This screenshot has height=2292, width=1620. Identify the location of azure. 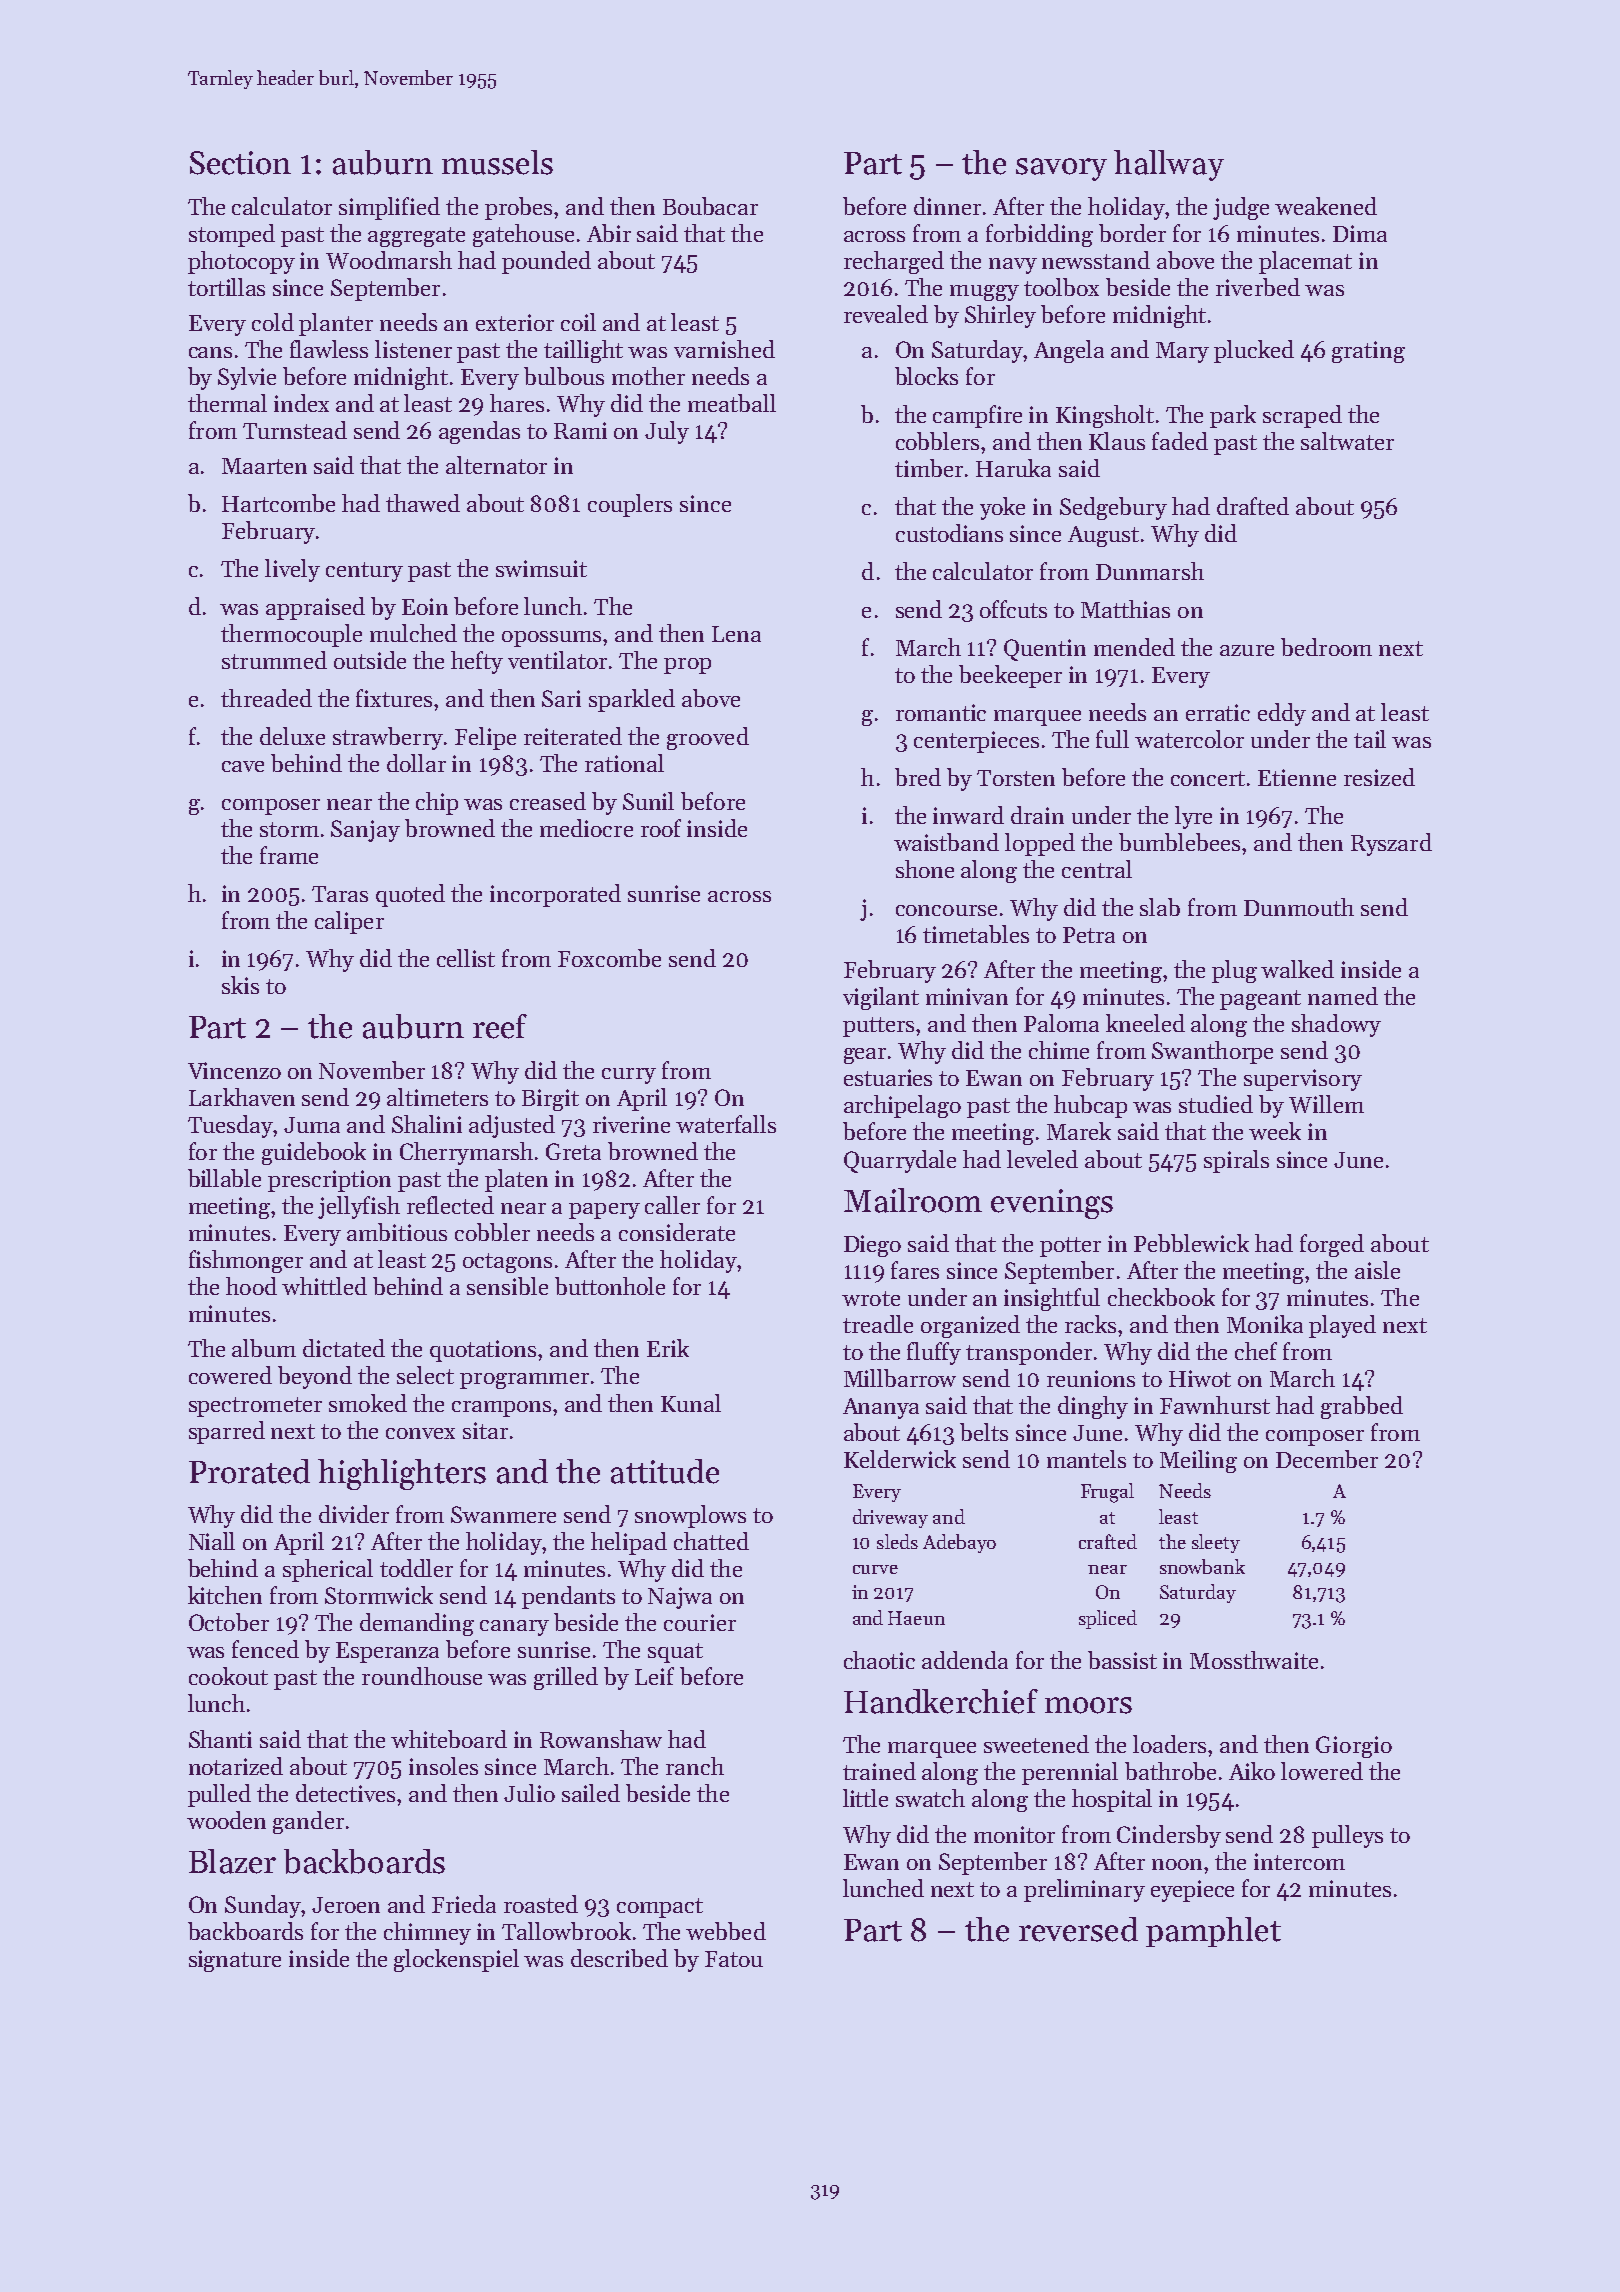
(1247, 650).
